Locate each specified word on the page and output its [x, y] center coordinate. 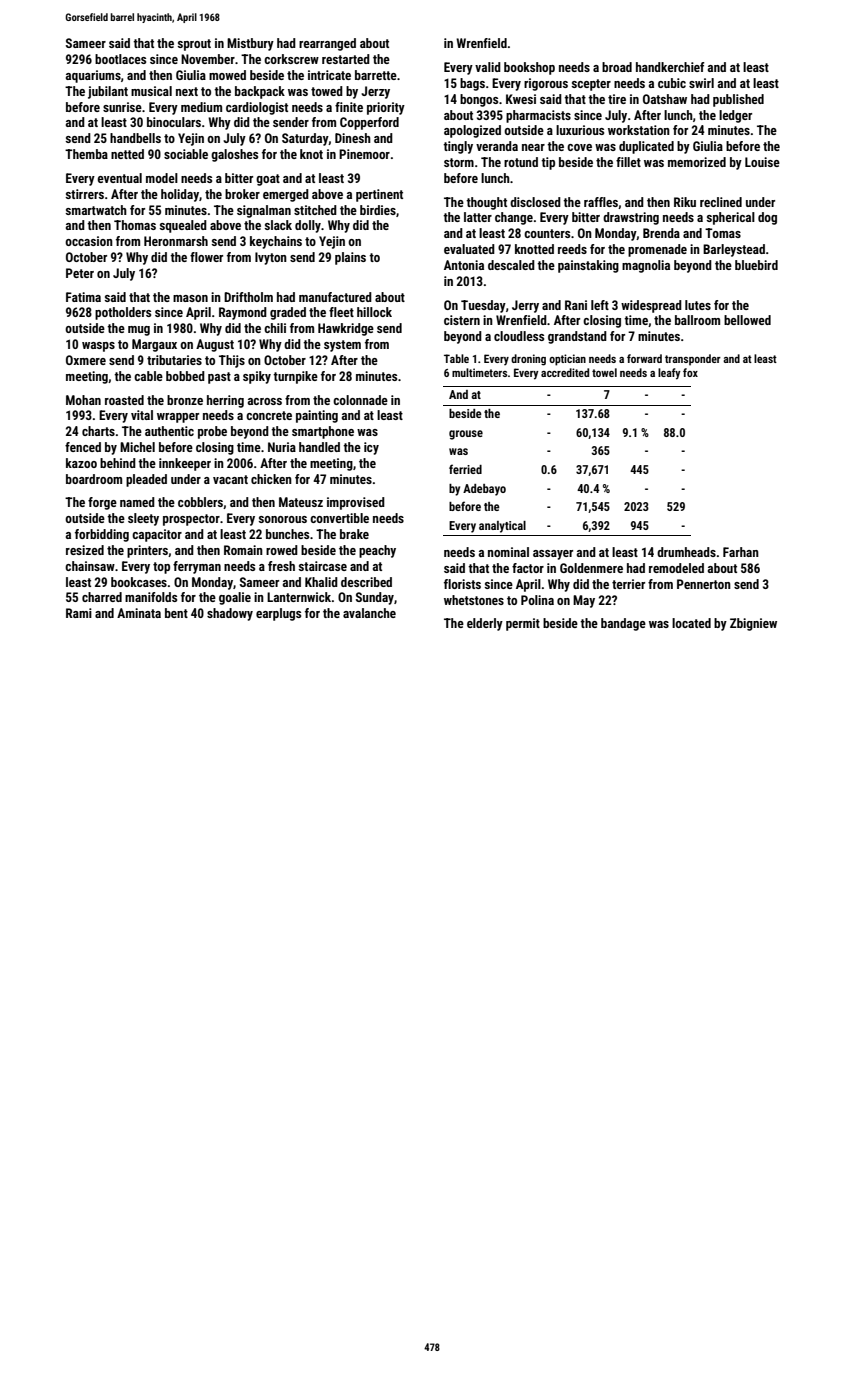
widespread [651, 306]
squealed [183, 226]
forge [102, 503]
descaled [511, 265]
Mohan [83, 400]
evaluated [469, 249]
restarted [346, 59]
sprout [194, 45]
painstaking [588, 266]
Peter [80, 273]
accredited [565, 372]
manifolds [151, 597]
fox [690, 372]
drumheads [686, 552]
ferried [465, 469]
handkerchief [670, 67]
